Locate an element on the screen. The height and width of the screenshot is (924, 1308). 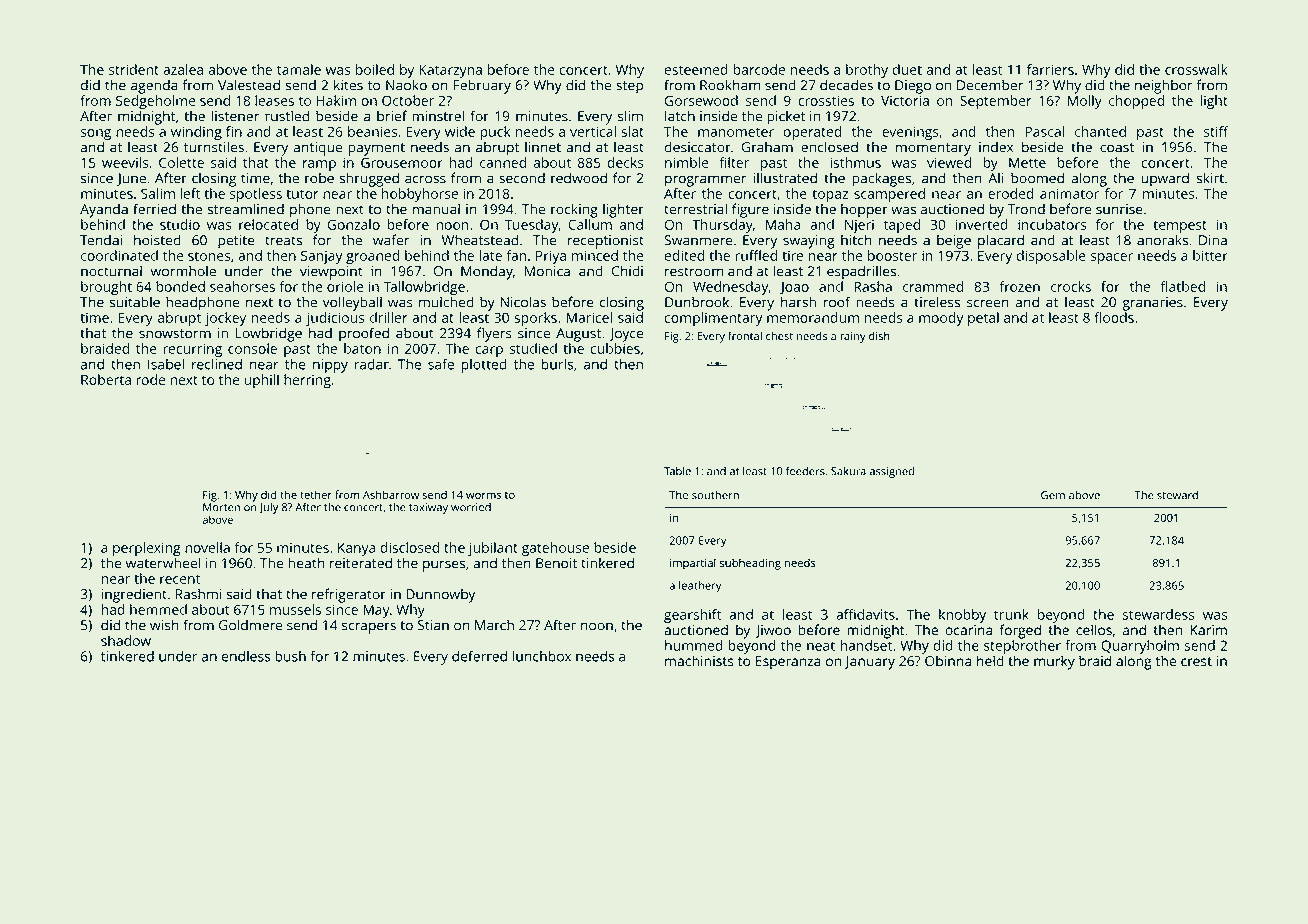
floods is located at coordinates (1114, 317).
